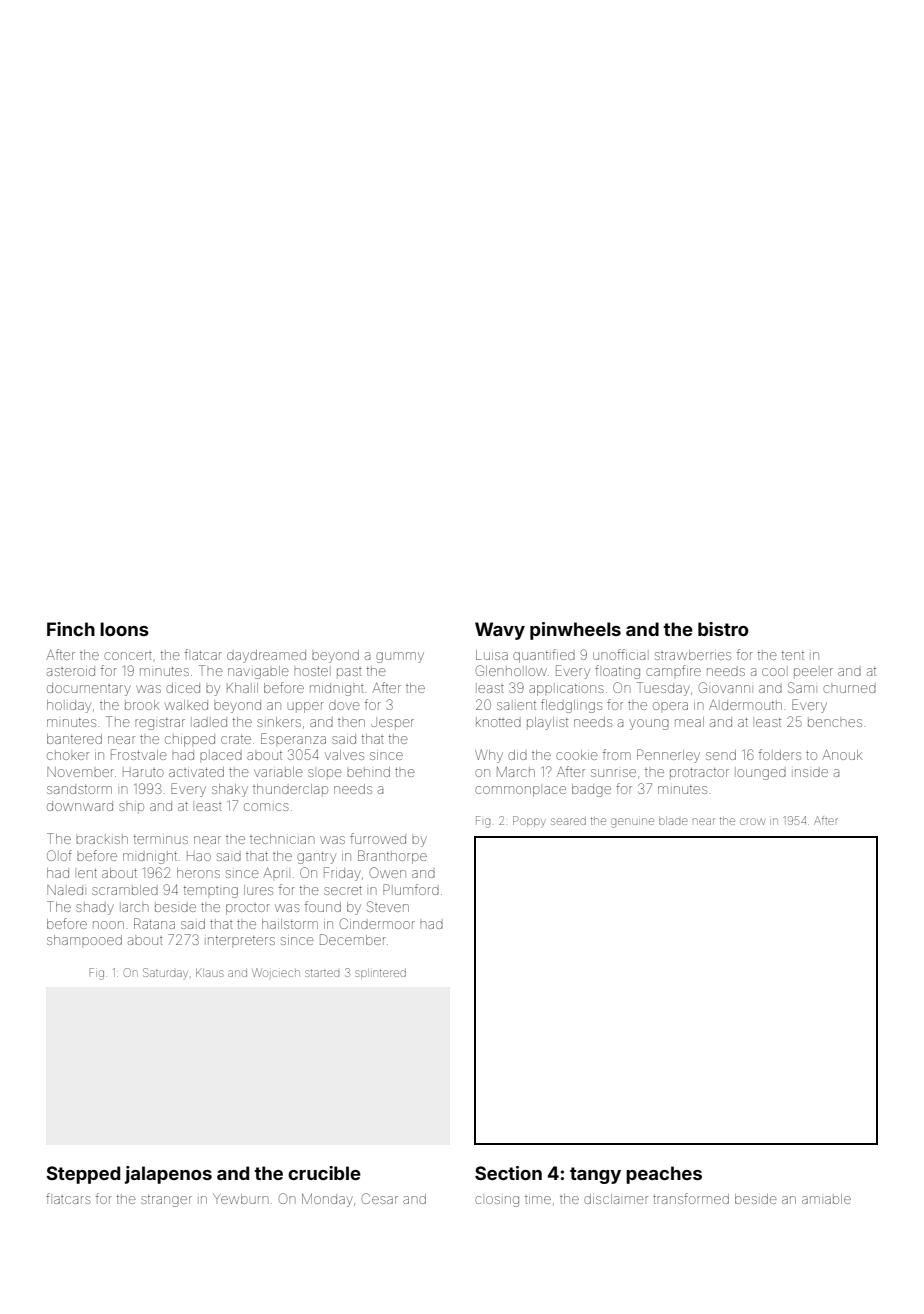 Image resolution: width=924 pixels, height=1314 pixels. Describe the element at coordinates (673, 821) in the image. I see `blade` at that location.
